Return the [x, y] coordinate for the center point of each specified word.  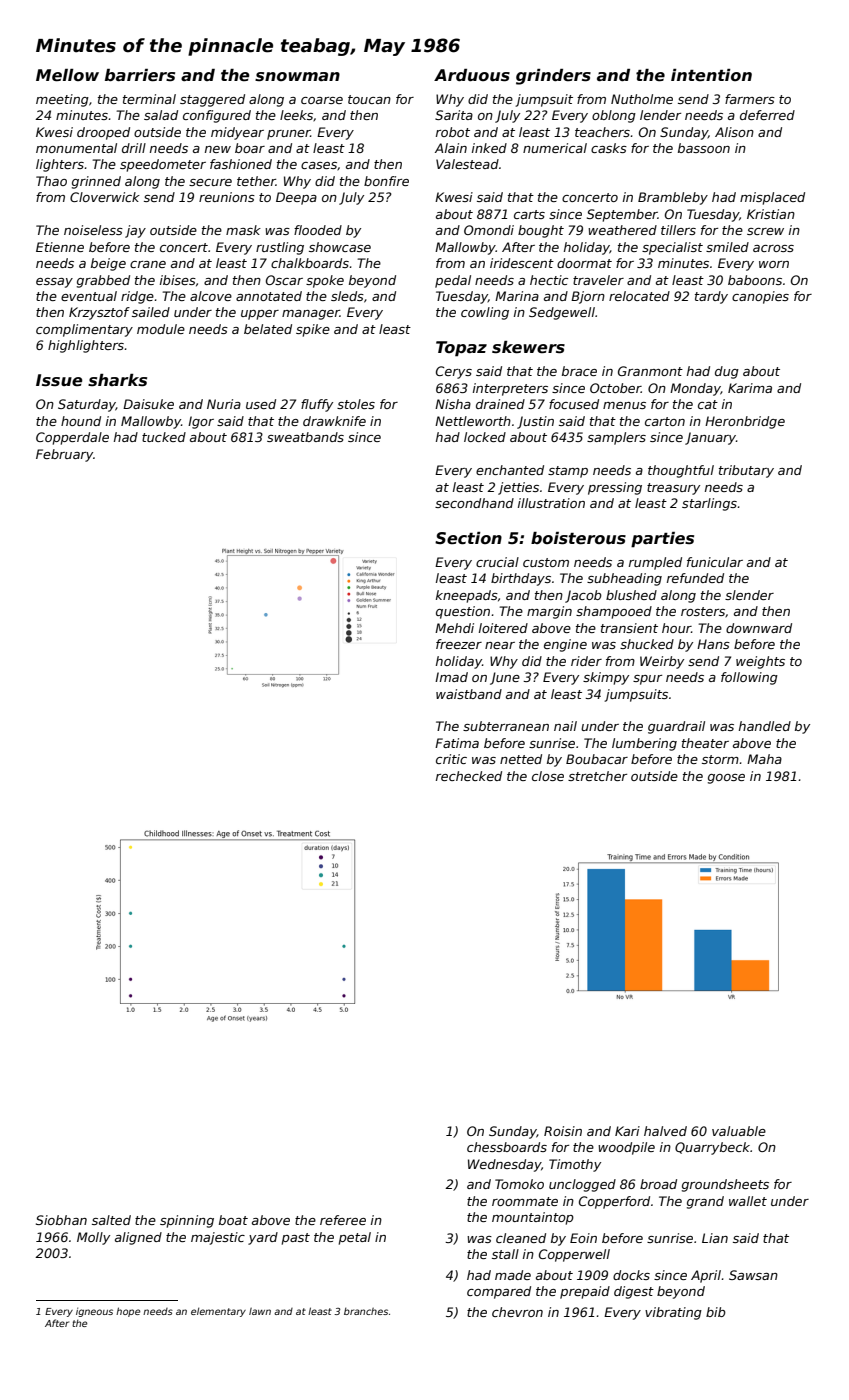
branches [366, 1311]
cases [319, 165]
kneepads [467, 596]
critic [451, 759]
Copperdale [72, 438]
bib [716, 1312]
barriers [140, 75]
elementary [218, 1312]
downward [759, 628]
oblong [614, 116]
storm [720, 759]
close [548, 776]
